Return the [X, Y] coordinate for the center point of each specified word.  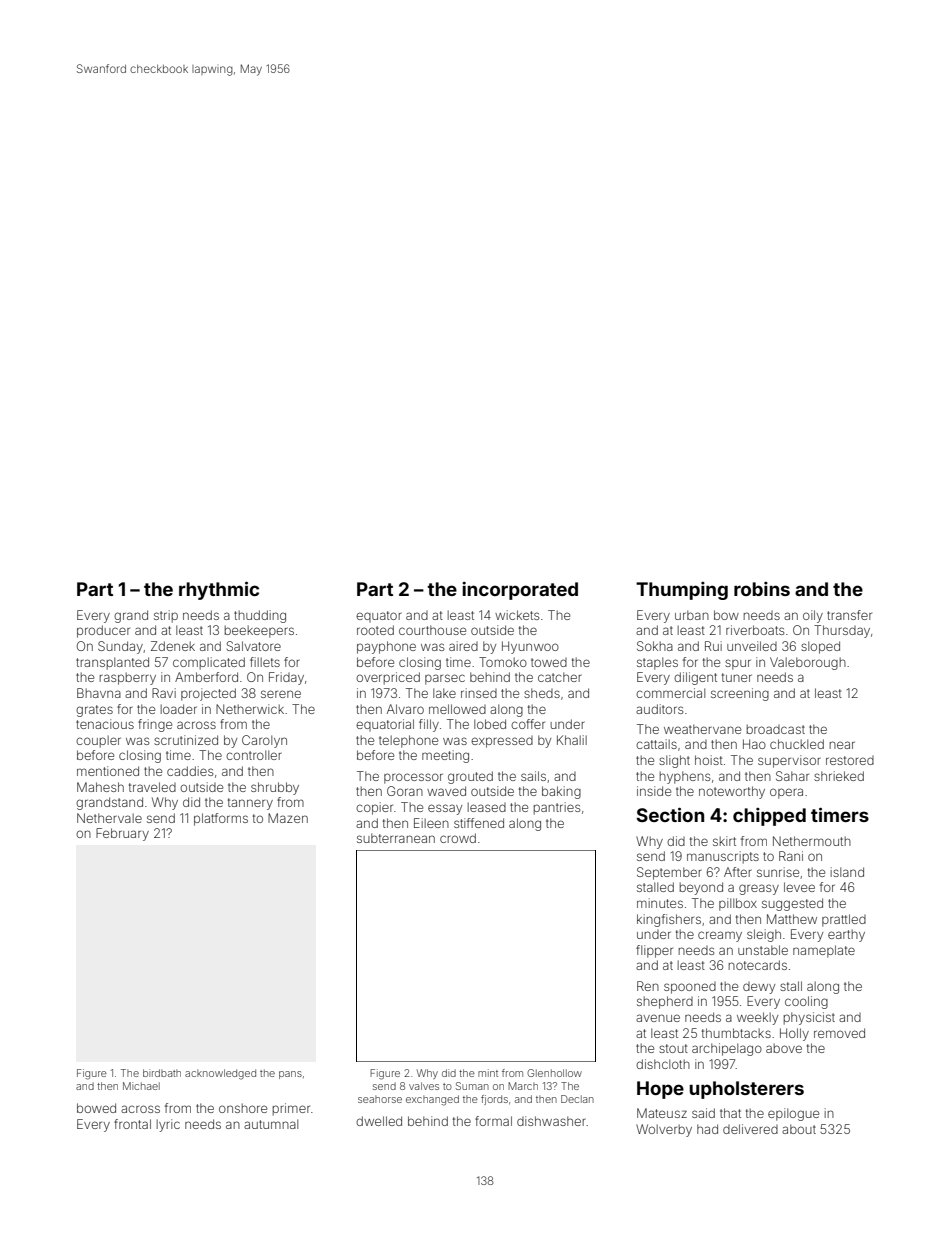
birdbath [162, 1073]
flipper [654, 951]
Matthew [792, 919]
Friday [286, 678]
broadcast [776, 729]
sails [533, 776]
